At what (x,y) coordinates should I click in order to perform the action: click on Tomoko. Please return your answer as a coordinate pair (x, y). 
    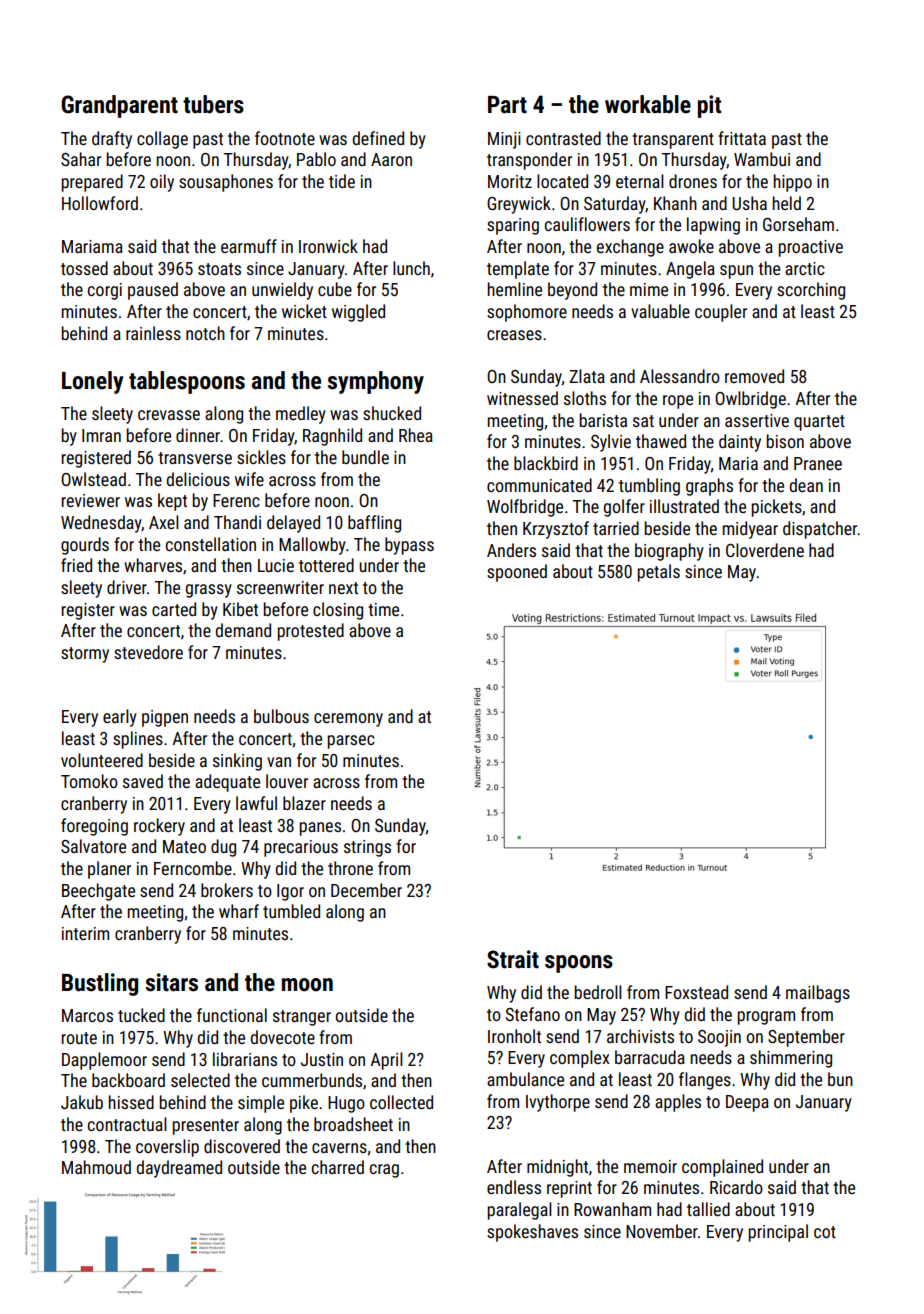
    Looking at the image, I should click on (89, 781).
